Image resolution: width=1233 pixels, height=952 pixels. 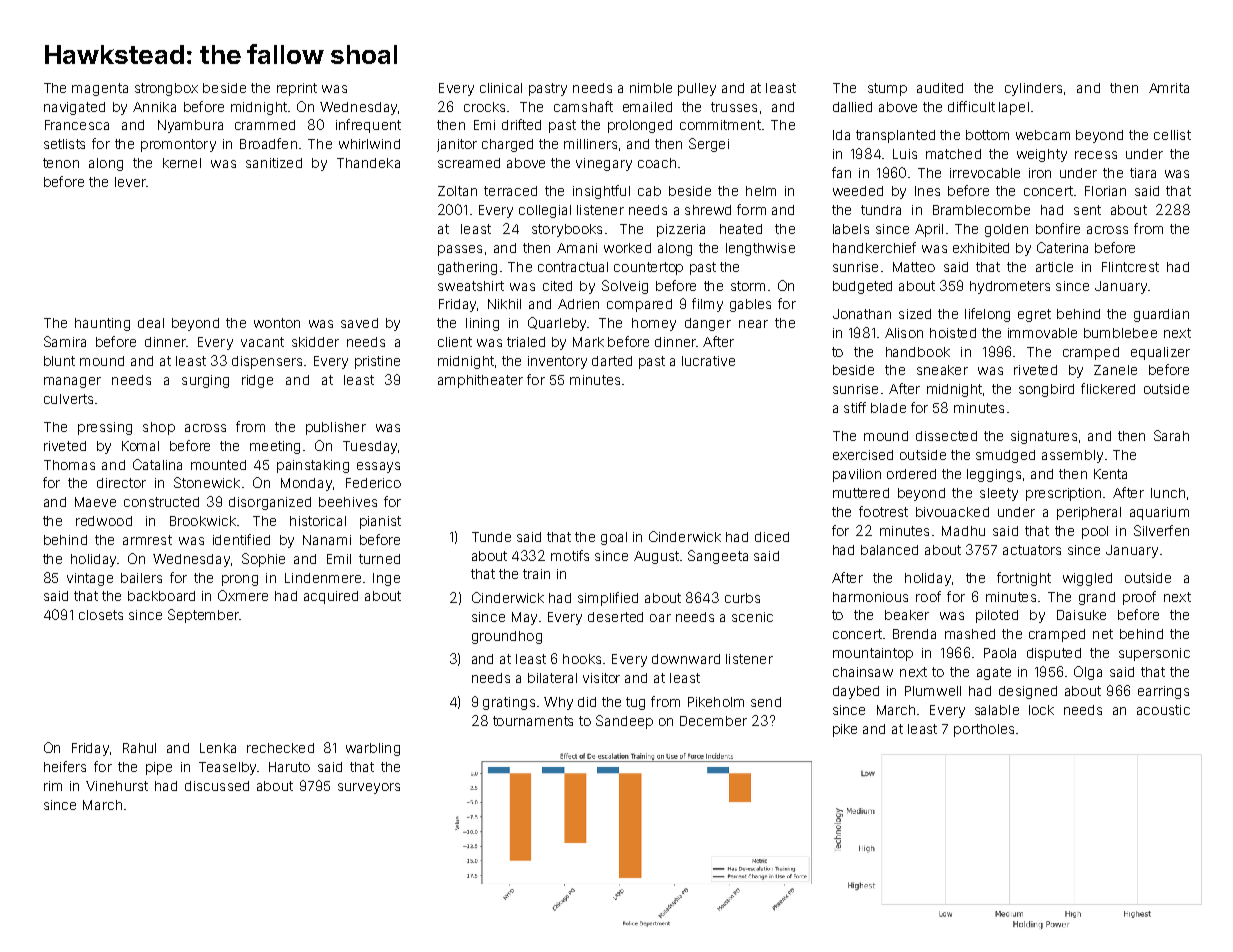 What do you see at coordinates (460, 250) in the page?
I see `passes` at bounding box center [460, 250].
